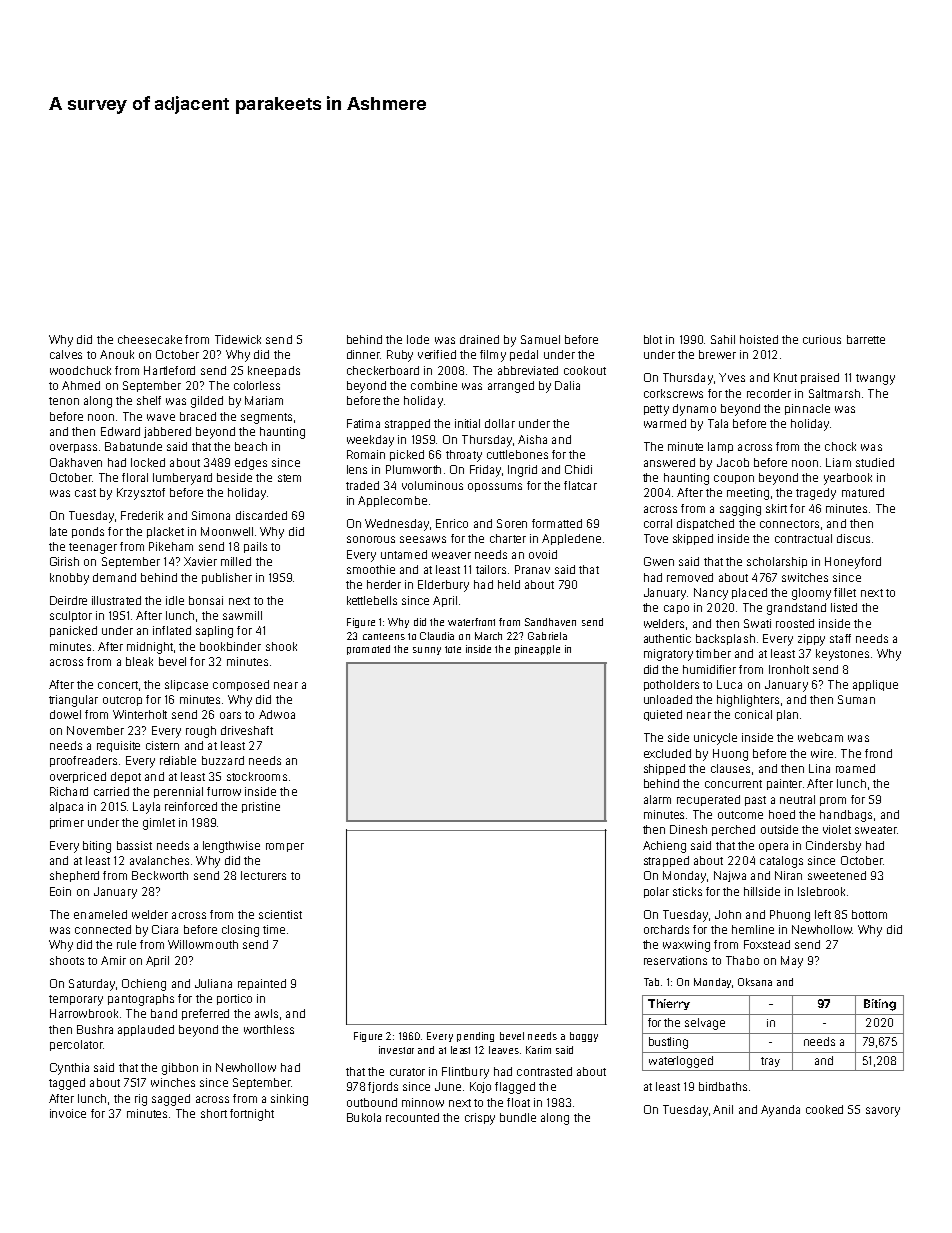 This page has height=1233, width=952. What do you see at coordinates (120, 431) in the page?
I see `Edward` at bounding box center [120, 431].
